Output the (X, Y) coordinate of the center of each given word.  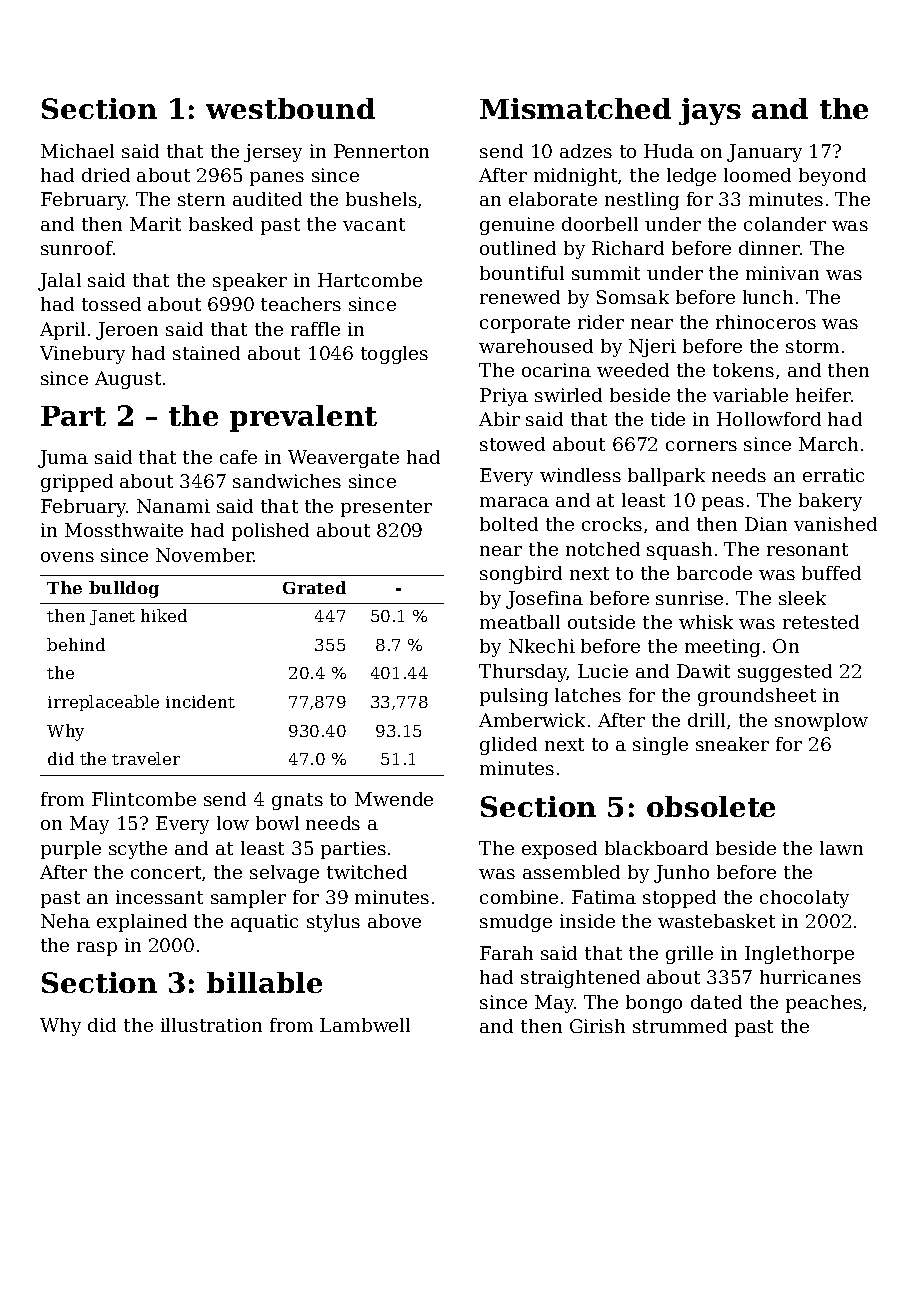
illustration (211, 1025)
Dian (766, 524)
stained (206, 353)
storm (812, 346)
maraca (514, 502)
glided (508, 746)
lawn (841, 848)
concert (166, 872)
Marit (155, 224)
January (764, 153)
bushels (381, 199)
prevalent (303, 418)
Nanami (173, 506)
